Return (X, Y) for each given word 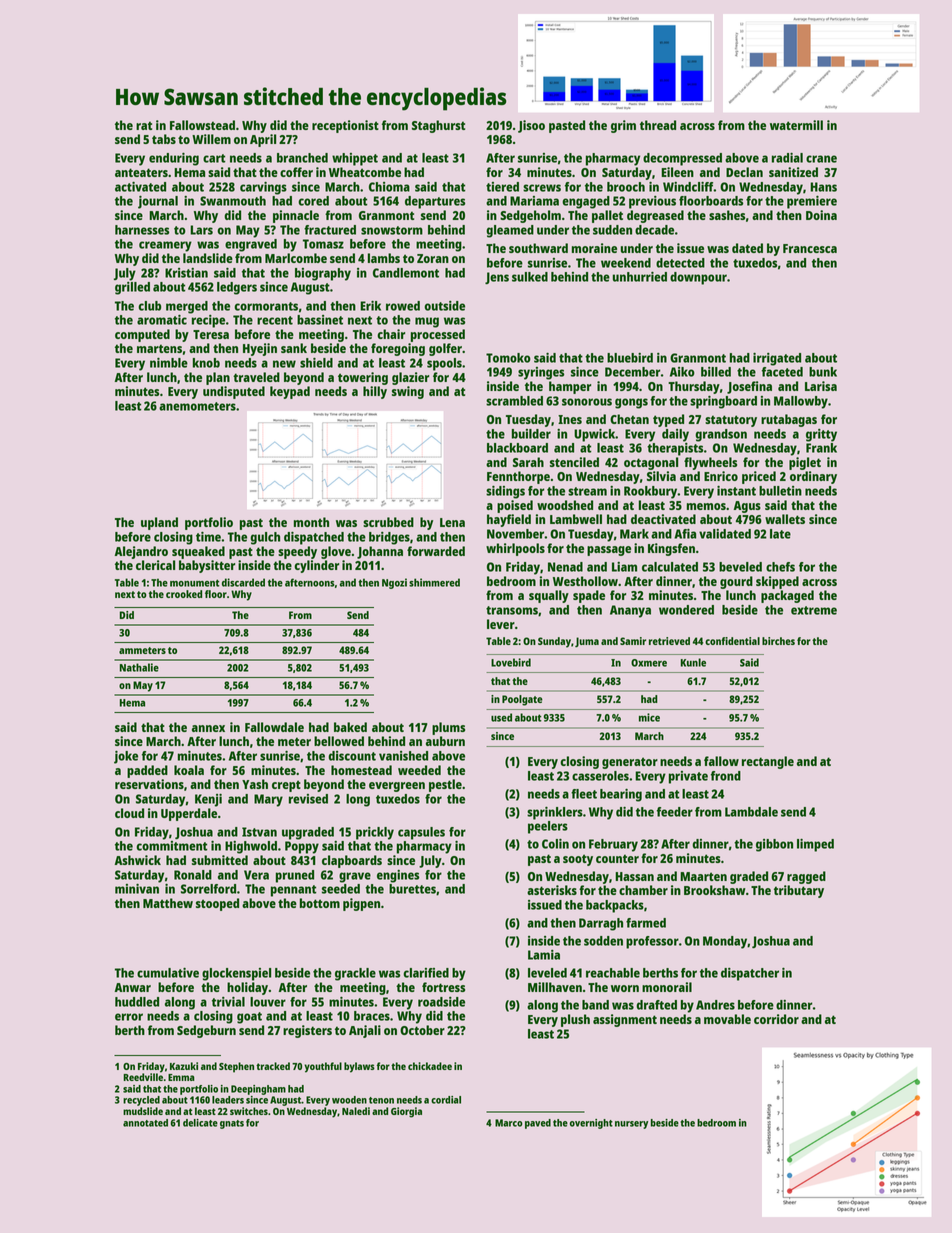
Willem (211, 139)
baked (350, 727)
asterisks (552, 890)
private (688, 777)
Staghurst (438, 126)
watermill (796, 125)
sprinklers (555, 813)
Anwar (133, 987)
